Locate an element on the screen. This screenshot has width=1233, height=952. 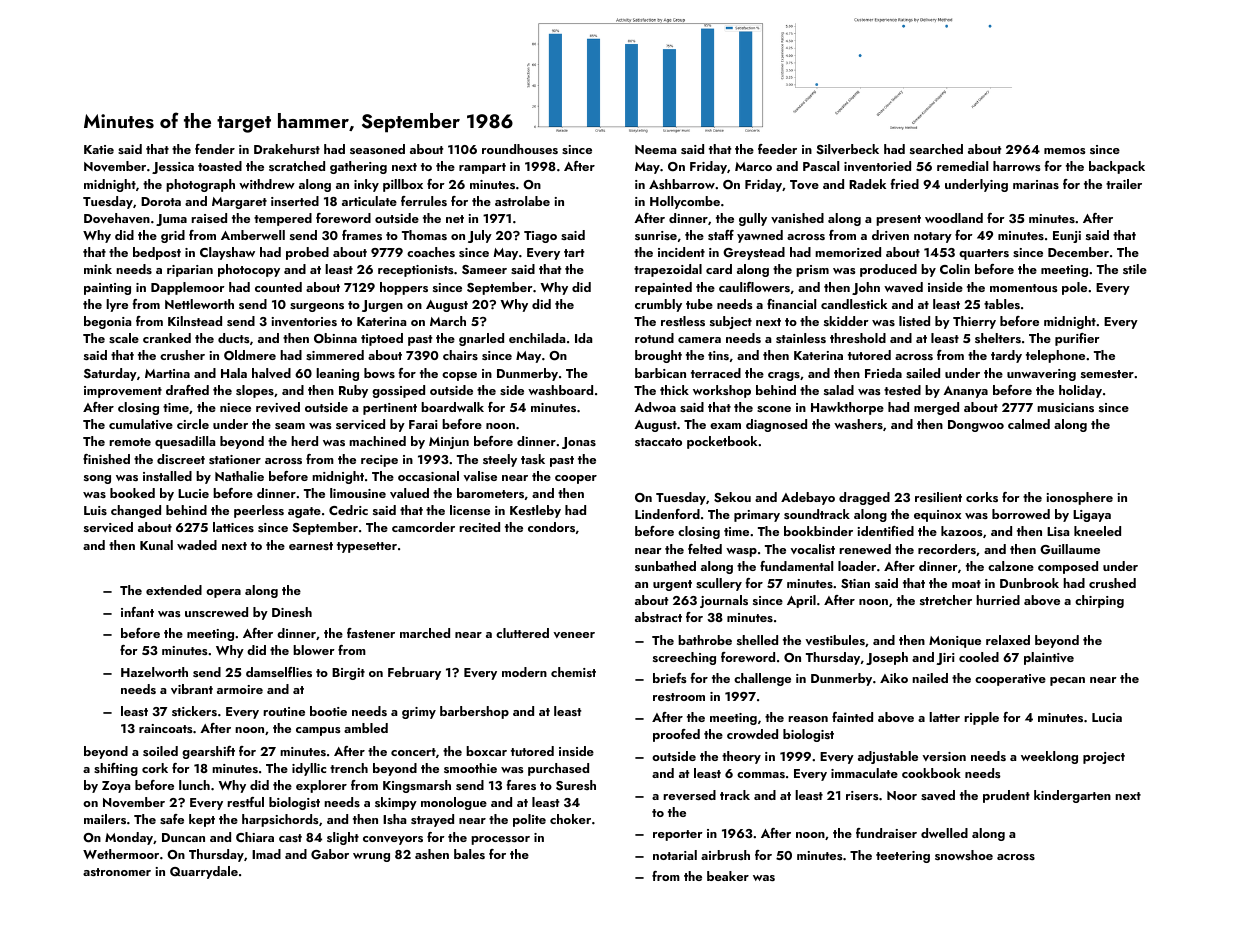
identified is located at coordinates (886, 531).
